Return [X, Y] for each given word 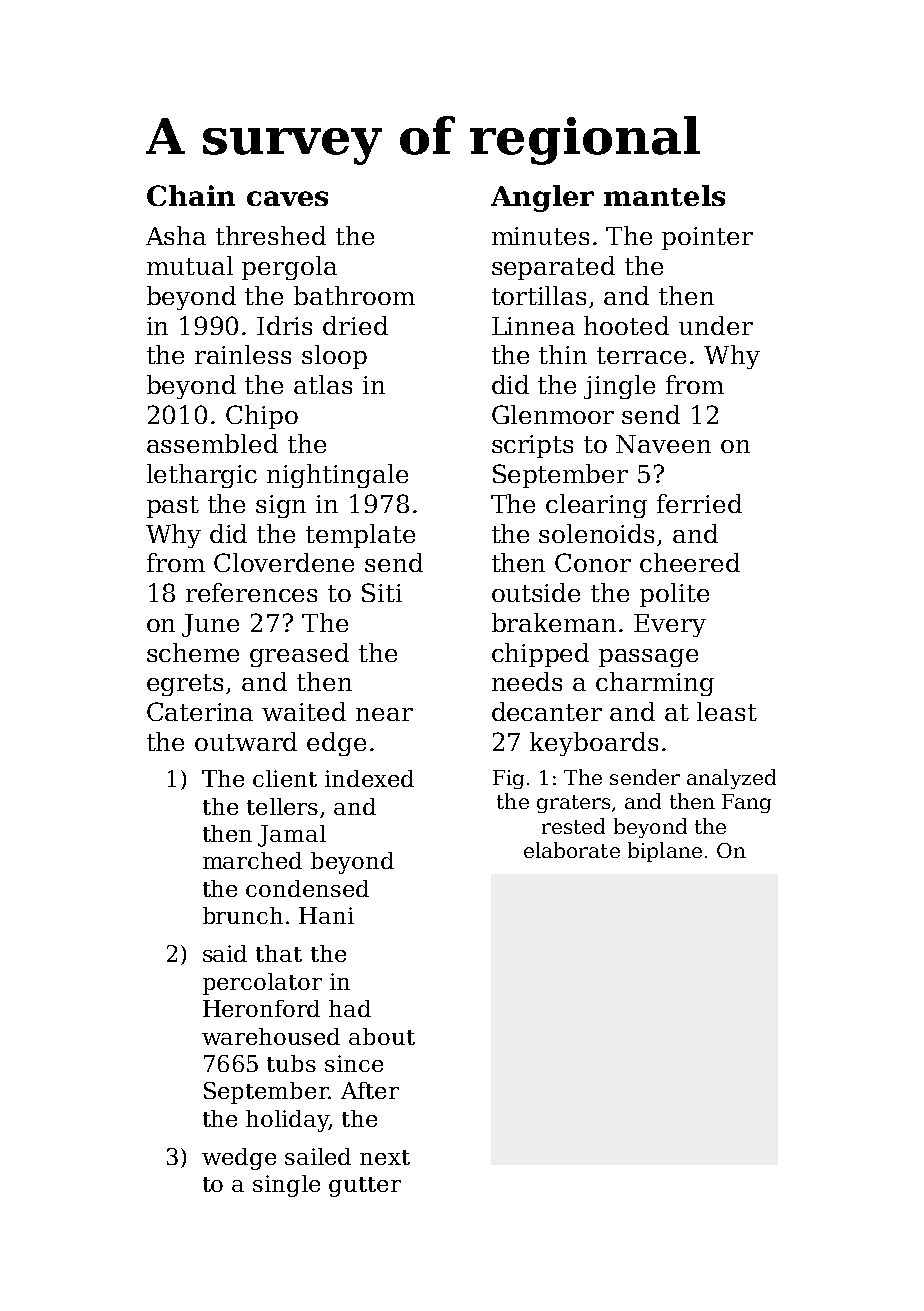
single [286, 1186]
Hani [326, 915]
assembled [212, 443]
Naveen [663, 444]
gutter [365, 1187]
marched [252, 860]
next [385, 1157]
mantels [664, 195]
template [360, 536]
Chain [191, 195]
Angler [542, 198]
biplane [665, 852]
